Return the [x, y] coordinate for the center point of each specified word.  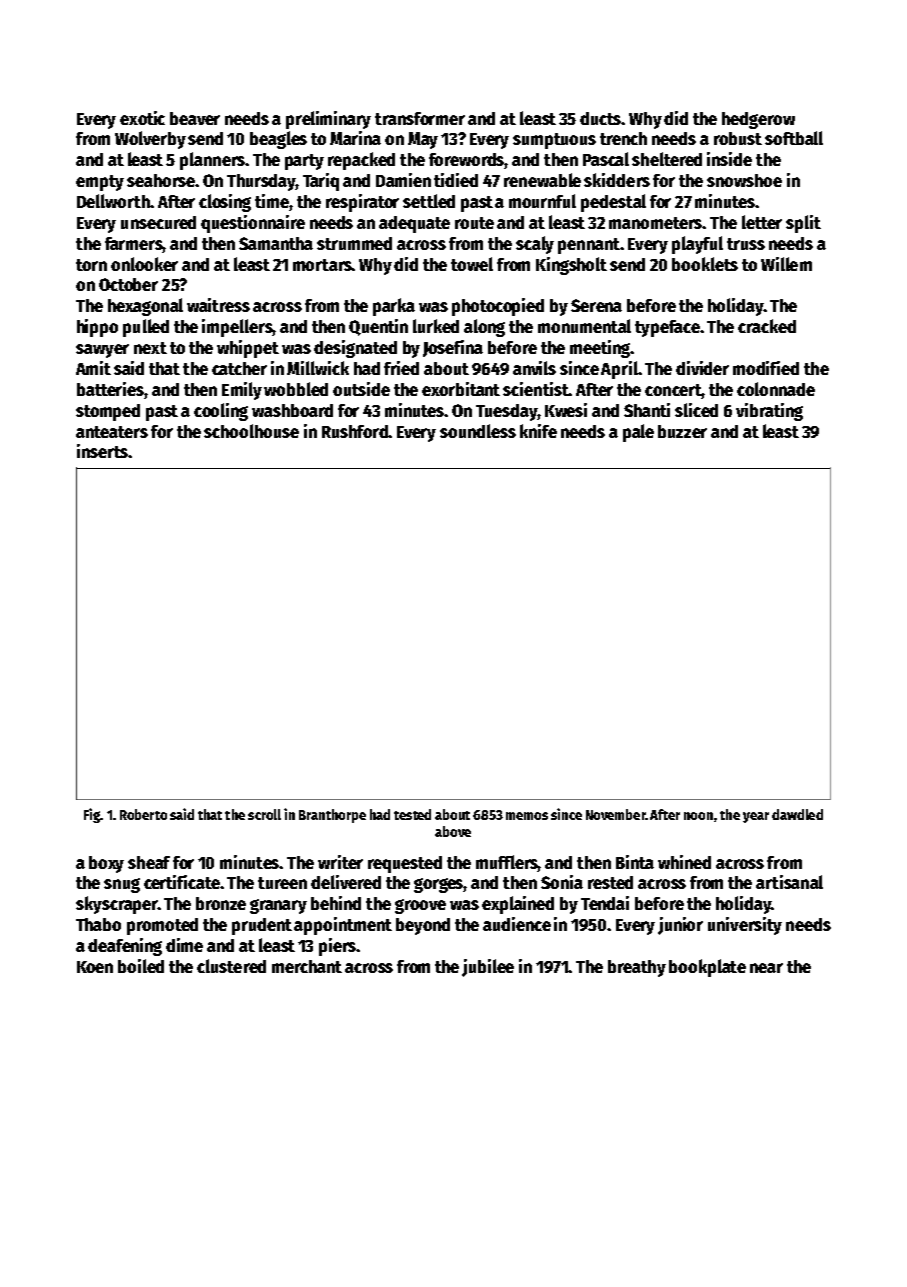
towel [472, 264]
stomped [108, 412]
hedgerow [758, 120]
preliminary [328, 120]
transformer [420, 118]
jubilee [488, 968]
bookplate [707, 968]
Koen [95, 967]
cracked [767, 326]
